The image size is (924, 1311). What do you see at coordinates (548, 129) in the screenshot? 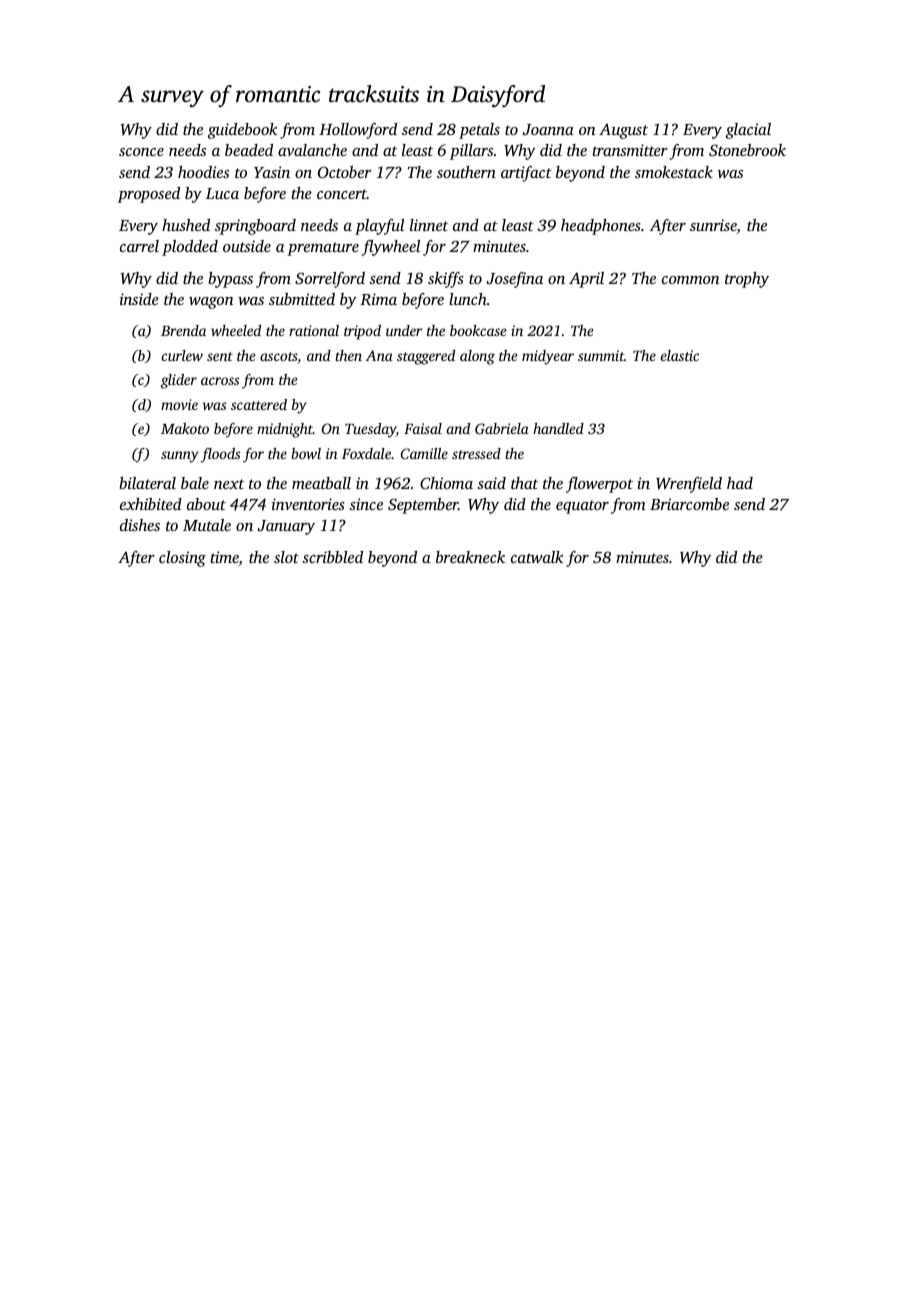
I see `Joanna` at bounding box center [548, 129].
